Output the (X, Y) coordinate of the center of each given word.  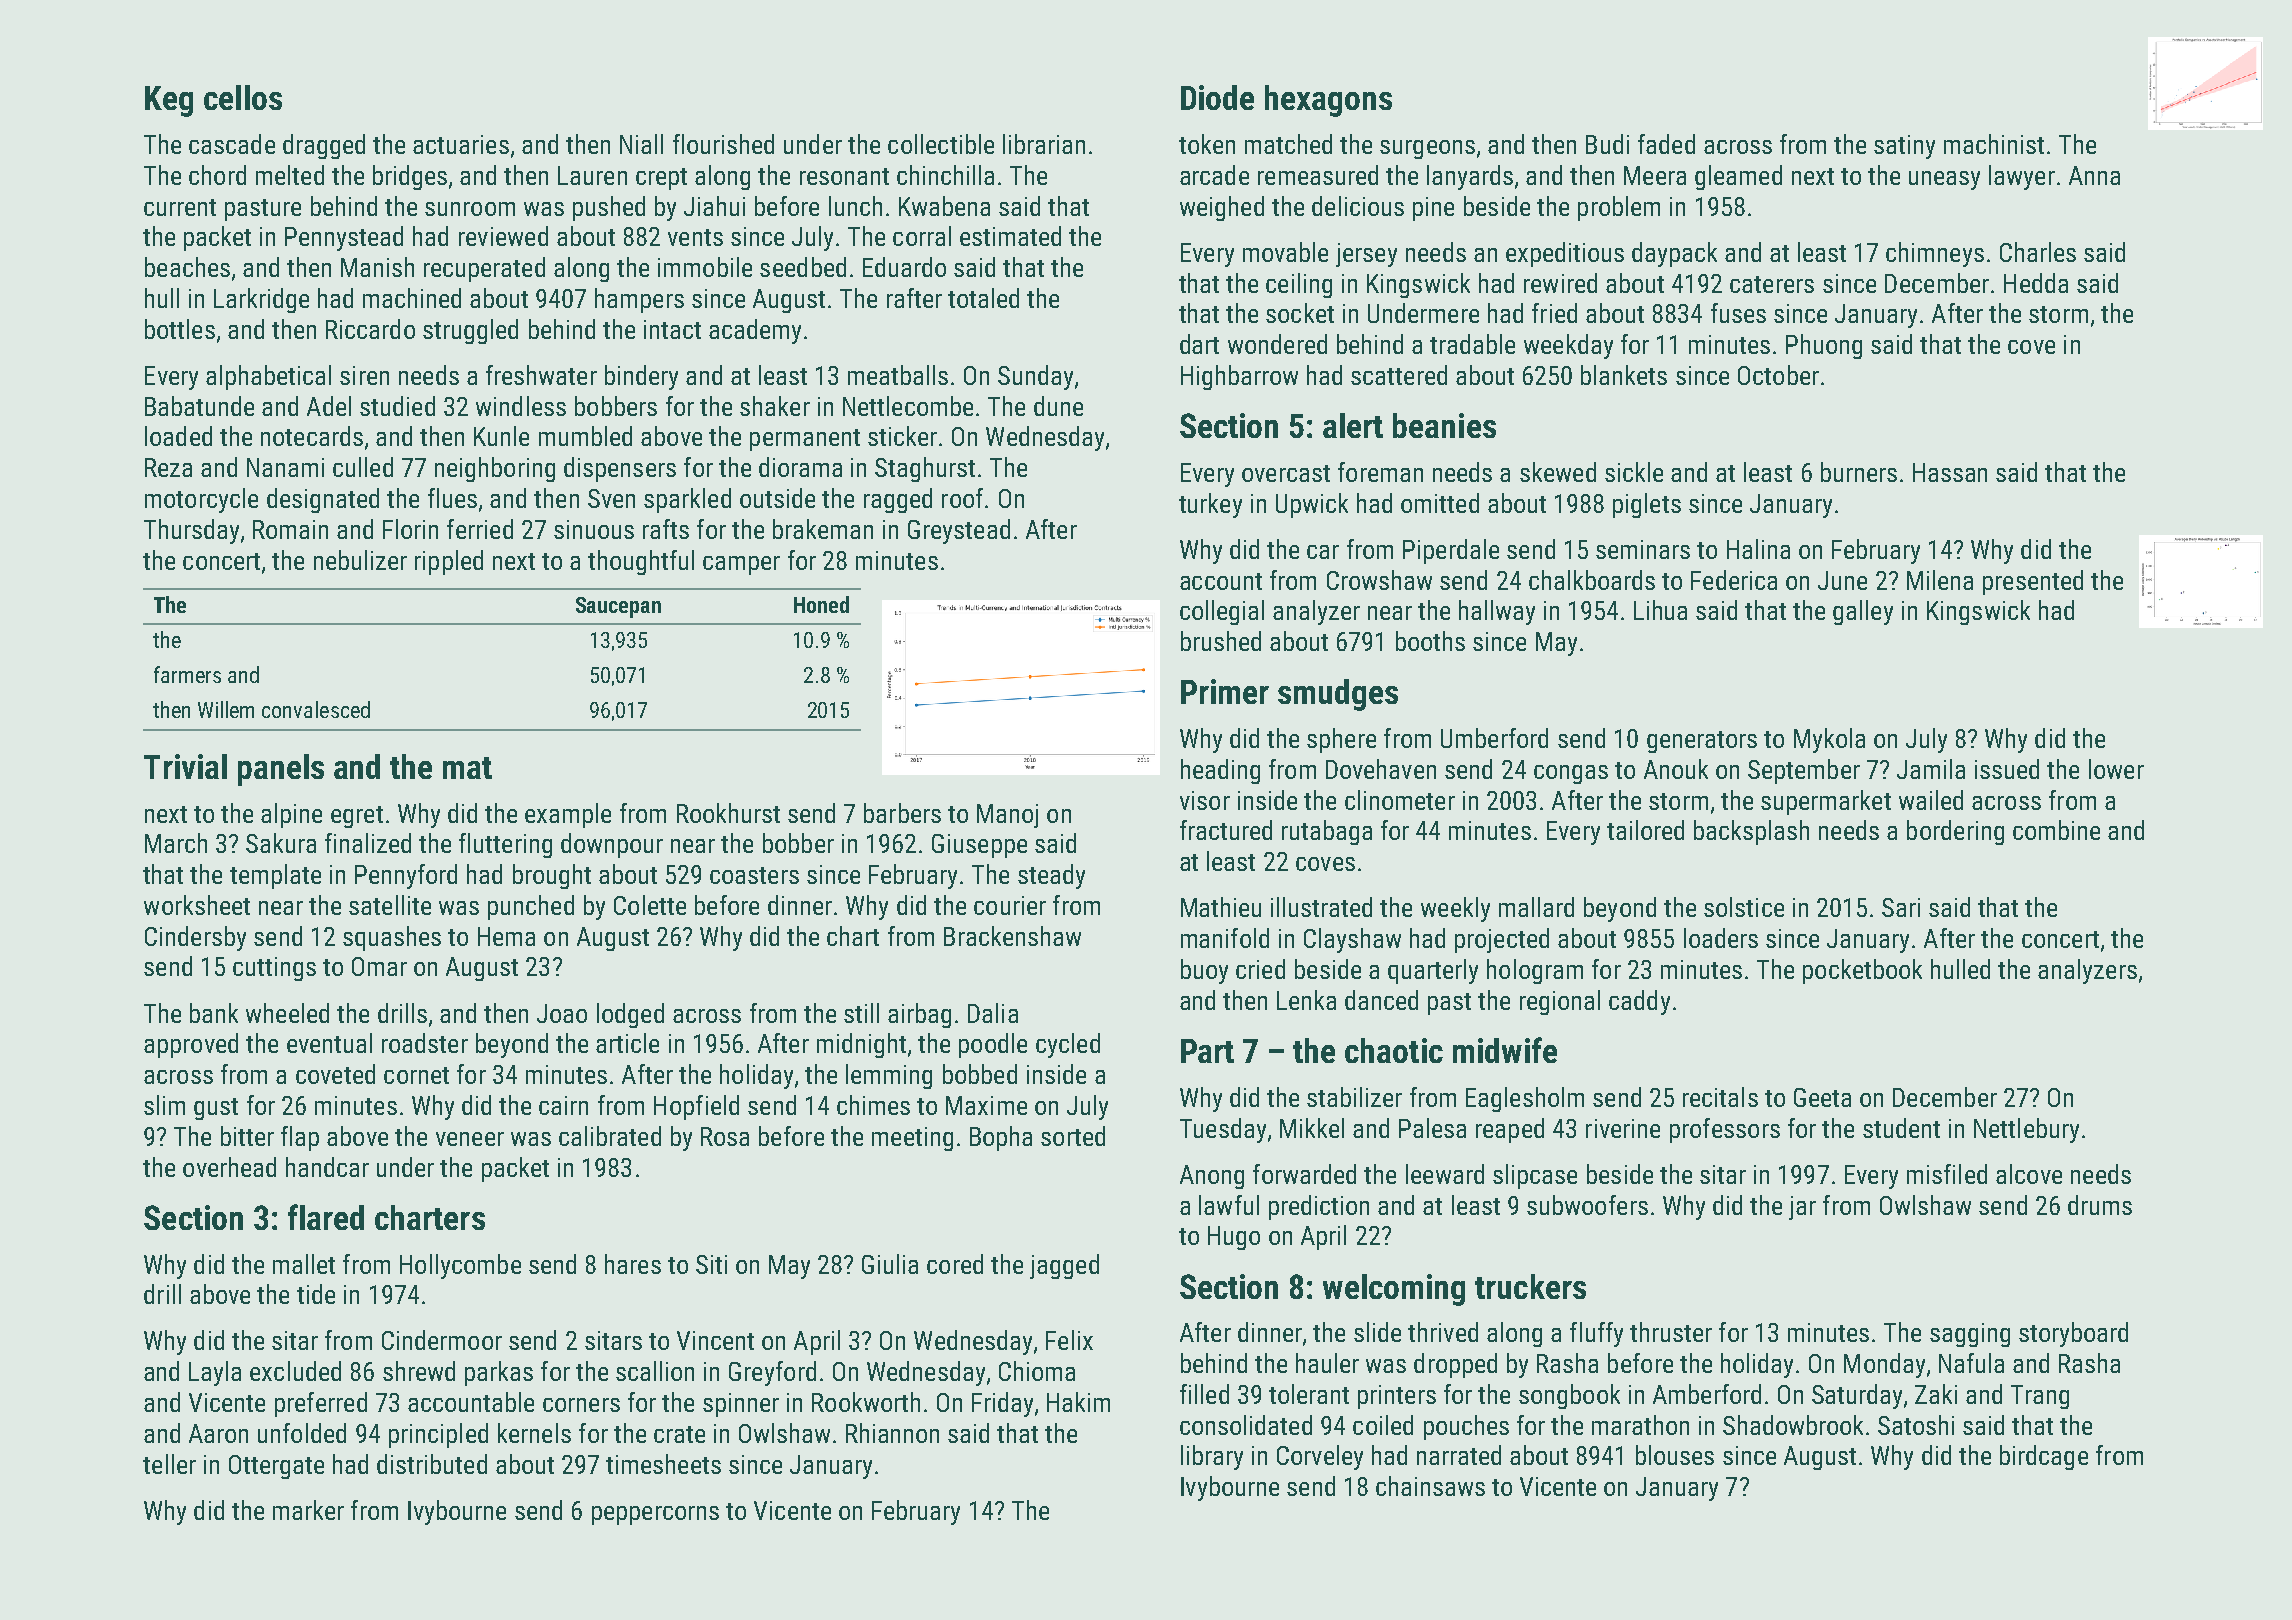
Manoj (1007, 816)
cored (955, 1264)
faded (1666, 144)
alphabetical (268, 377)
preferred (321, 1404)
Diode (1217, 97)
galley (1863, 612)
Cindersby (195, 938)
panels (281, 770)
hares (633, 1264)
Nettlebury (2026, 1130)
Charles (2038, 252)
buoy (1204, 971)
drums (2100, 1205)
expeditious (1565, 254)
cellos (243, 97)
